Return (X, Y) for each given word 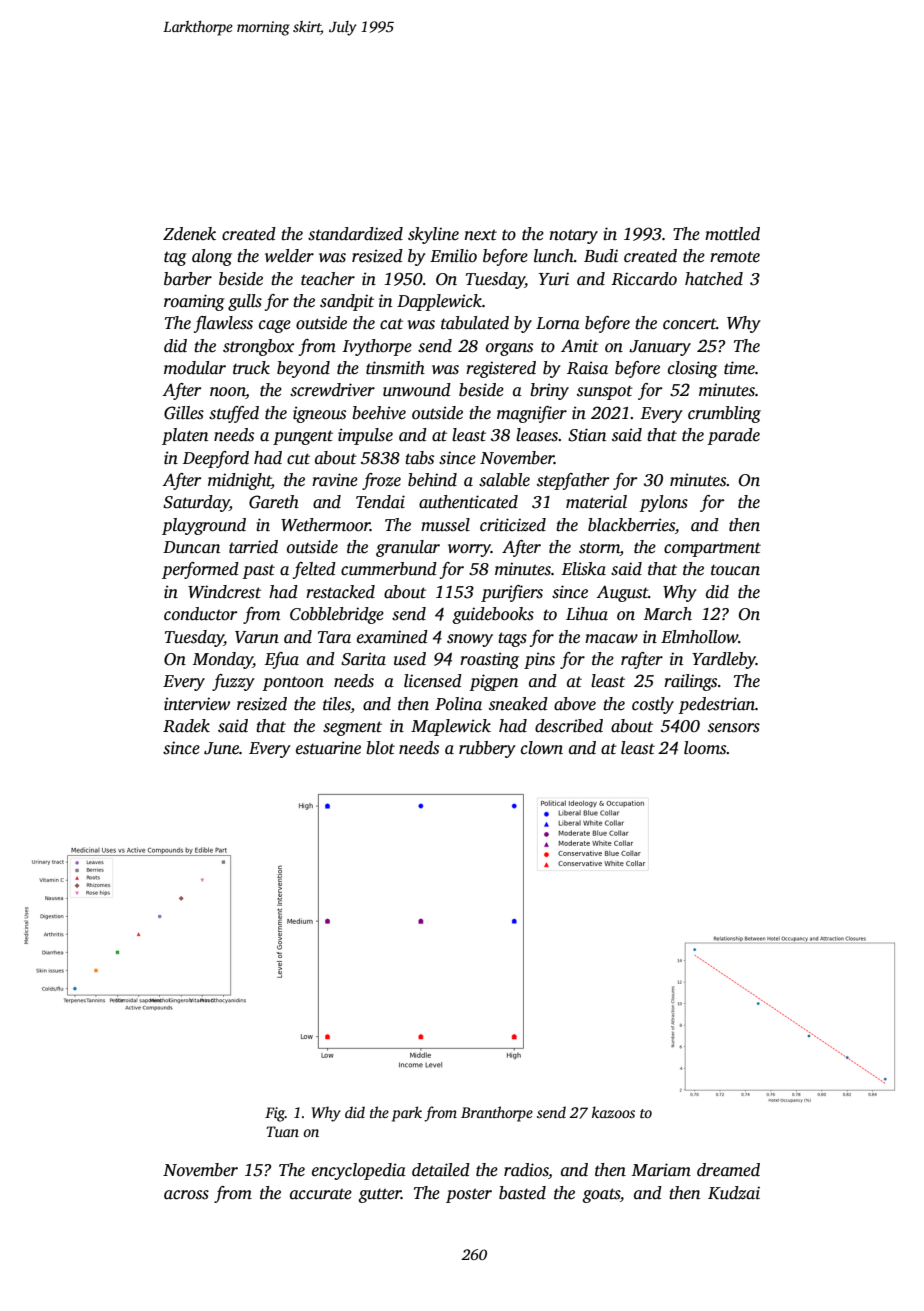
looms (705, 748)
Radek (186, 726)
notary (573, 237)
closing (693, 369)
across (186, 1195)
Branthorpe (497, 1114)
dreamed (728, 1170)
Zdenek (189, 234)
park (407, 1114)
